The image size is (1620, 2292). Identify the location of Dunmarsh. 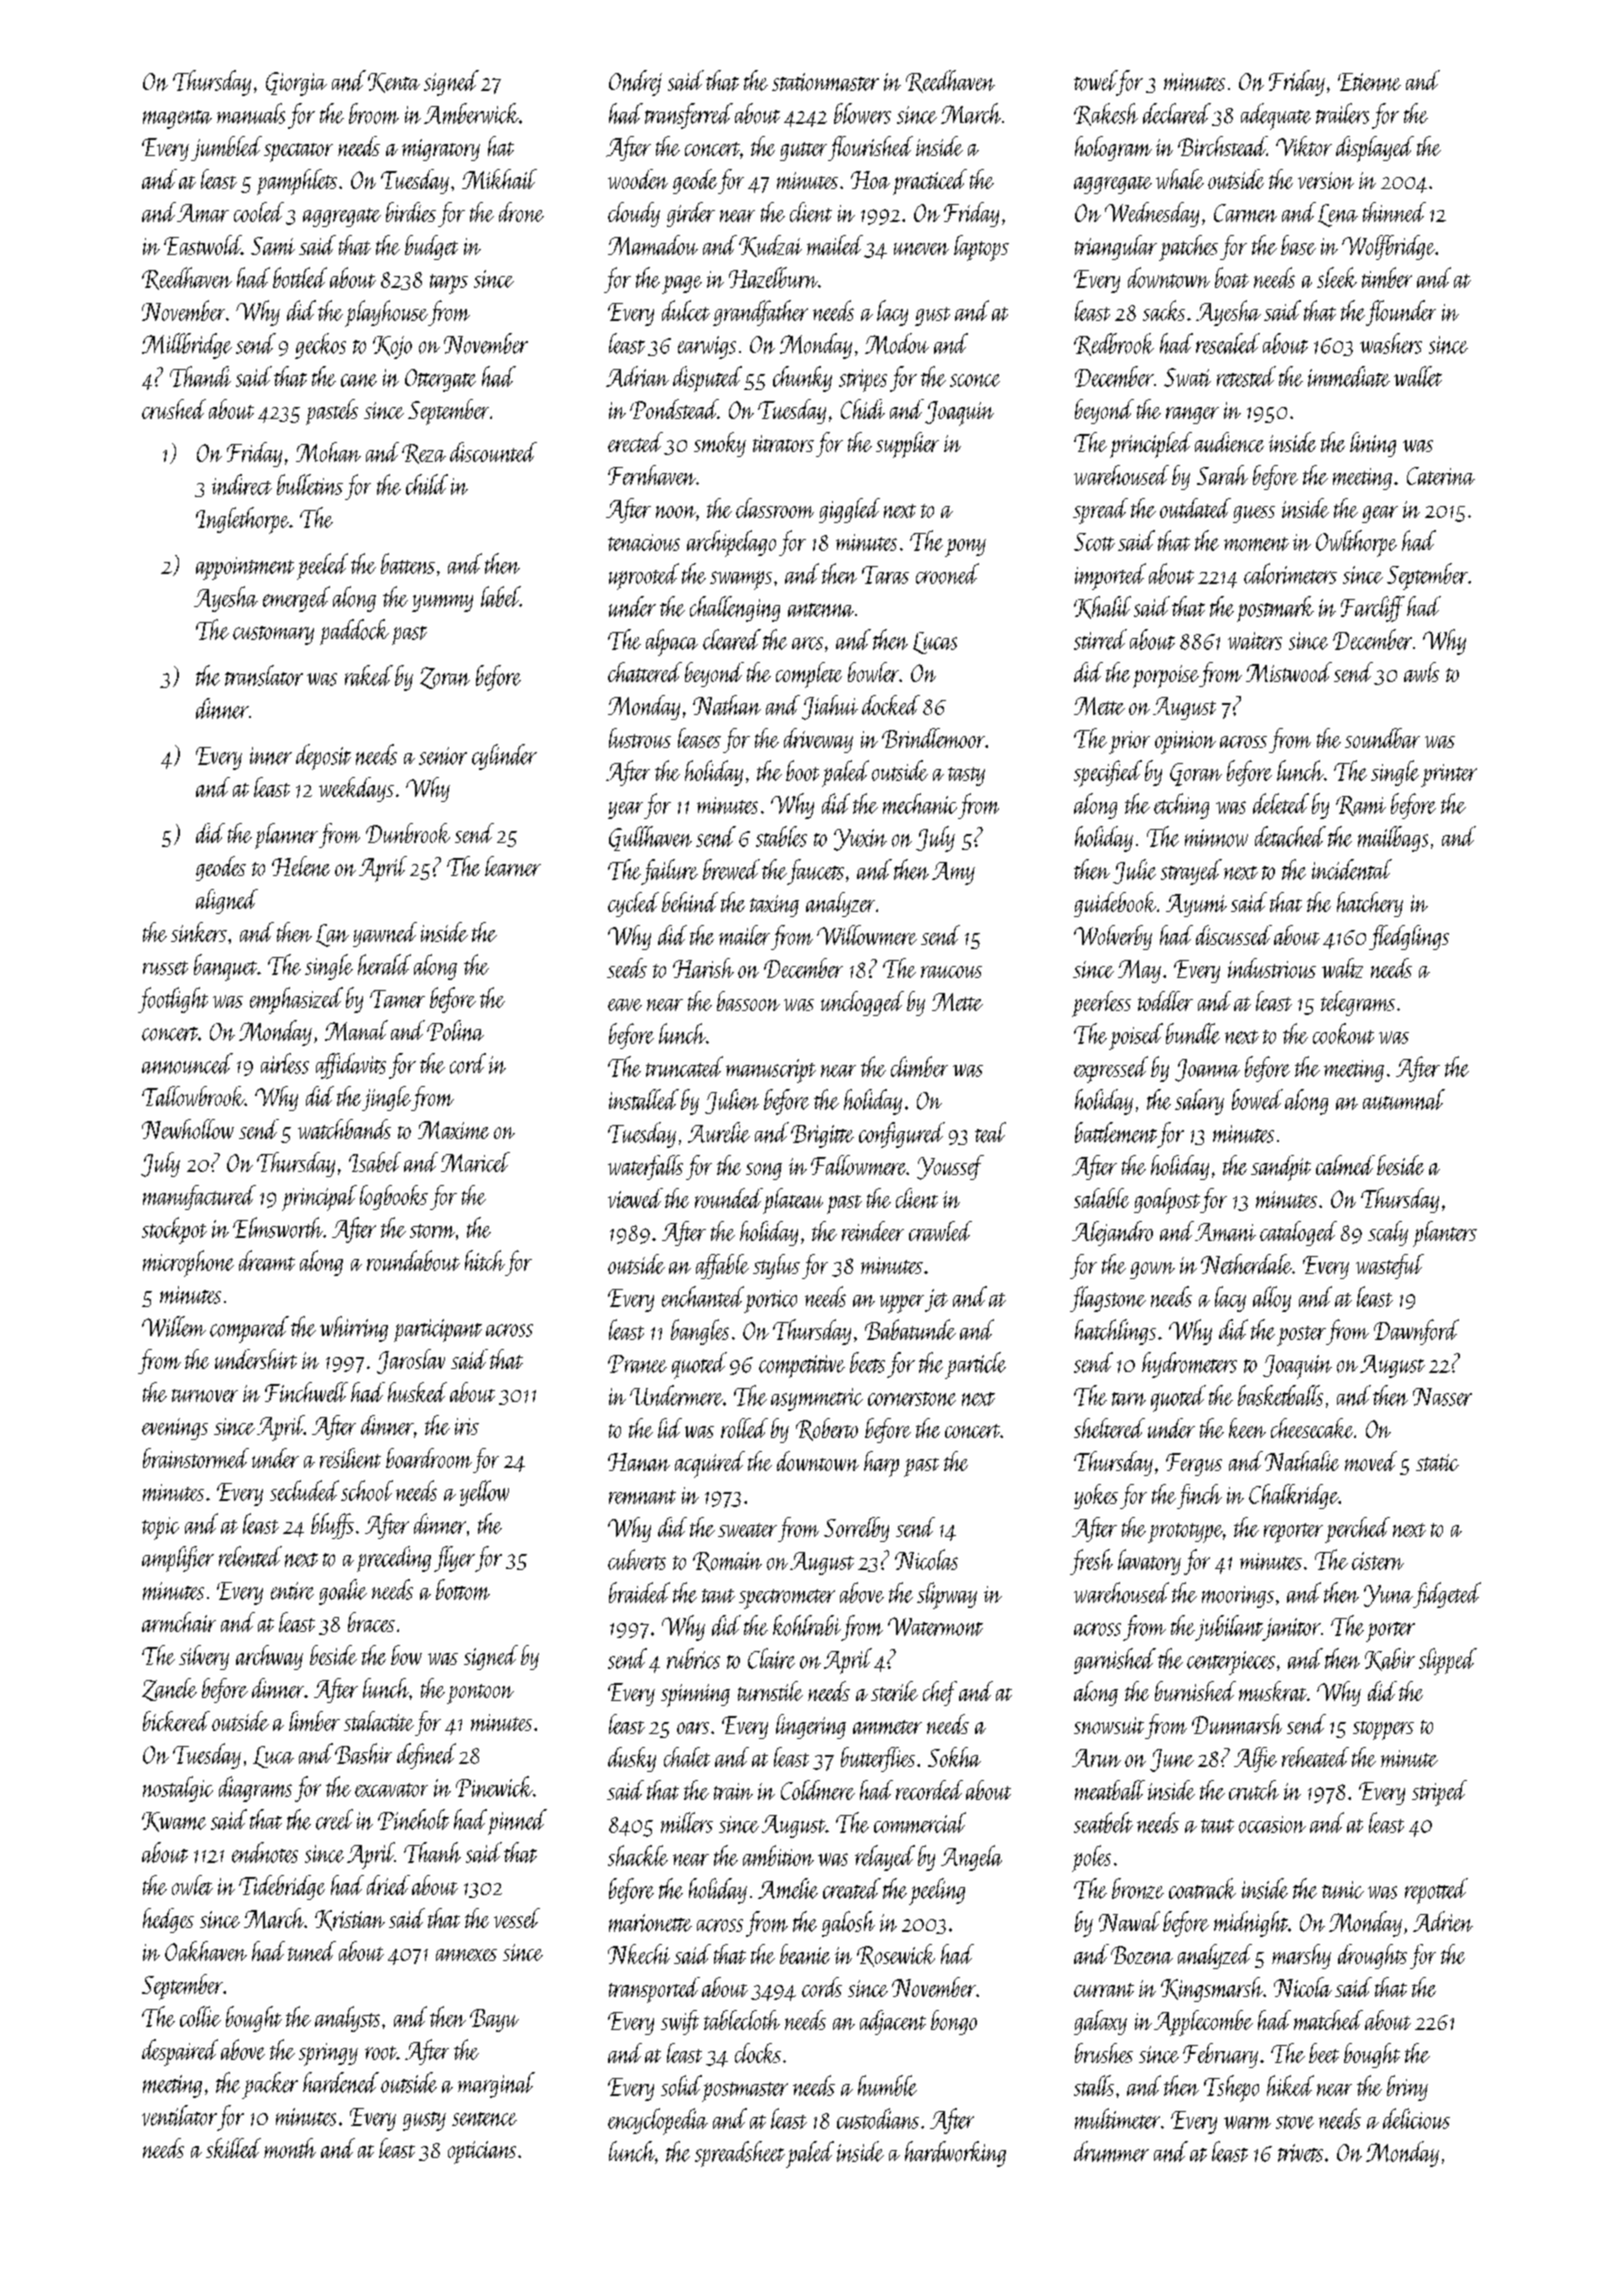
(1237, 1724).
